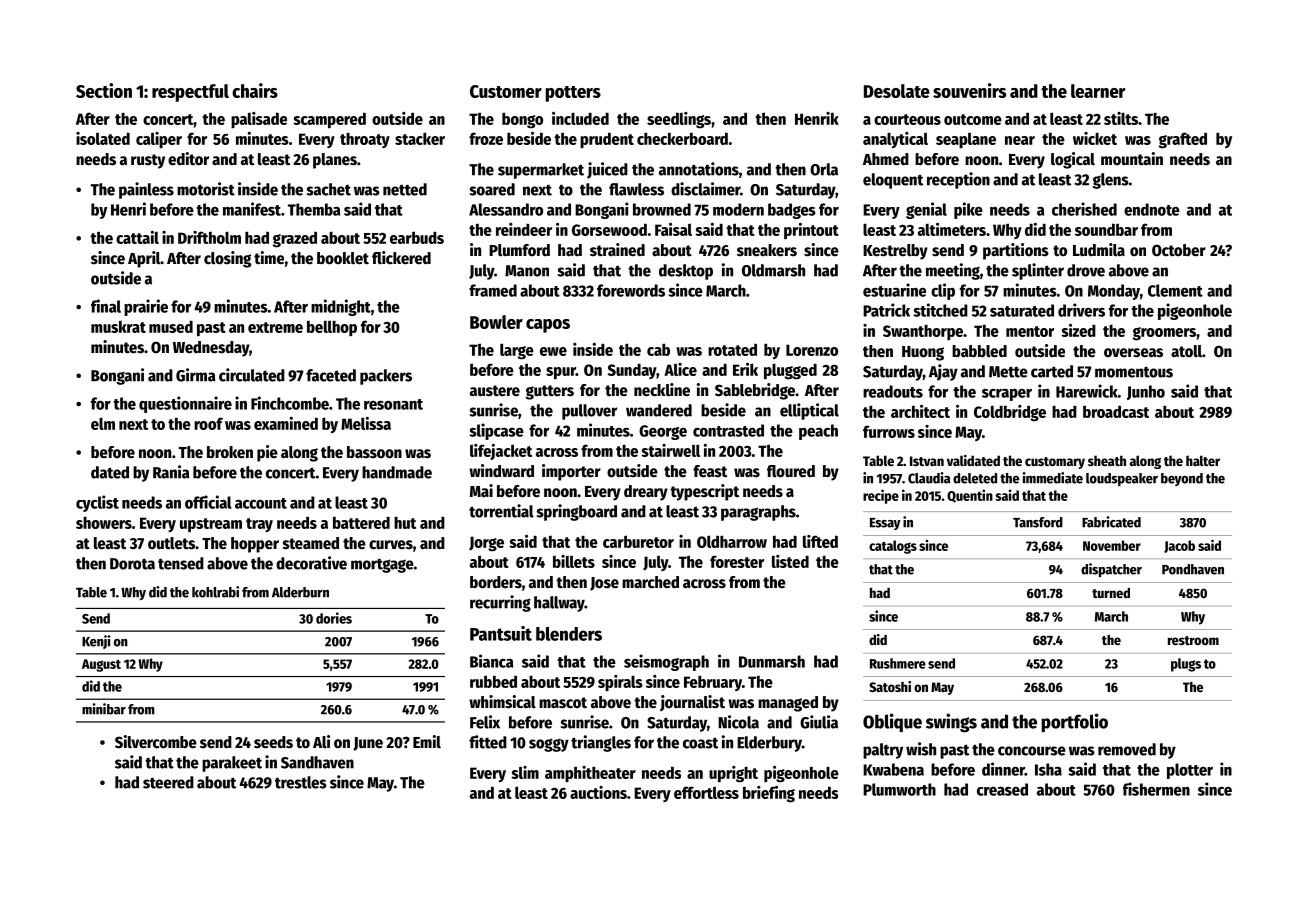  I want to click on learner, so click(1098, 91).
